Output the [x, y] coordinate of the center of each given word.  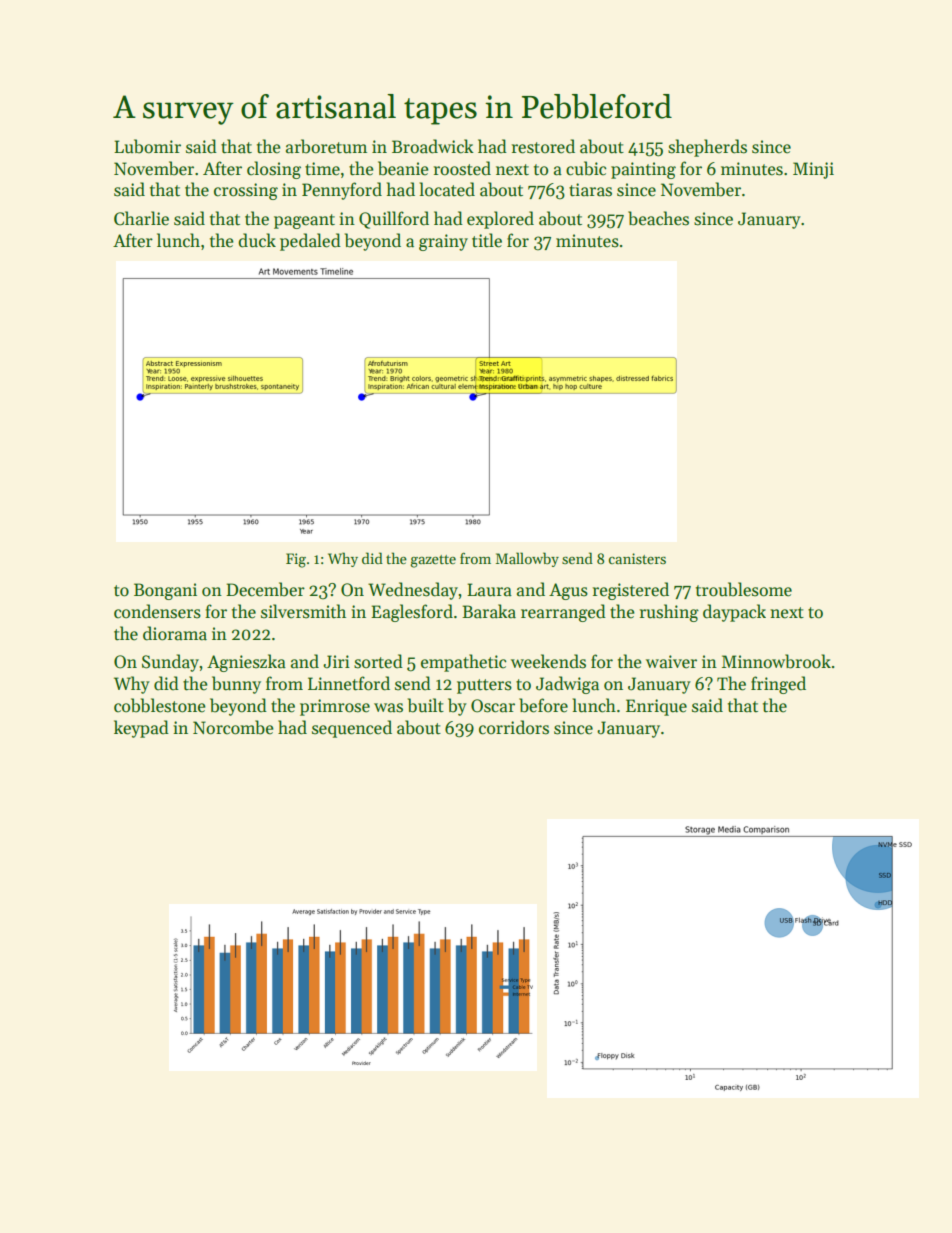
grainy [443, 242]
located [447, 189]
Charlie [141, 218]
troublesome [744, 589]
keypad [141, 729]
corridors [514, 727]
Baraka [489, 611]
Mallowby [527, 559]
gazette [433, 561]
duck [257, 240]
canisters [637, 558]
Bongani [165, 591]
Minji [813, 170]
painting [643, 170]
